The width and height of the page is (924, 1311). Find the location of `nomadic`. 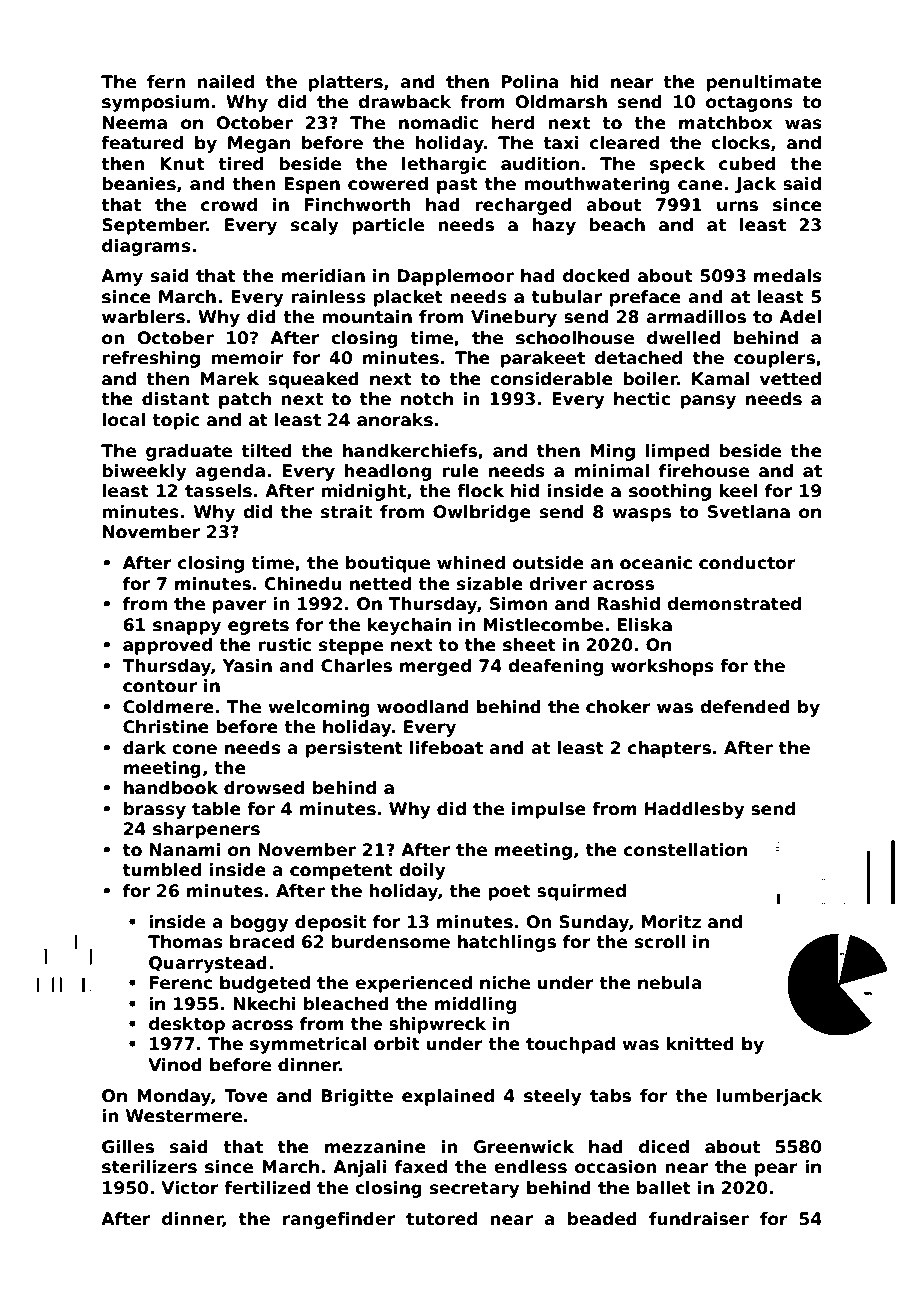

nomadic is located at coordinates (438, 123).
